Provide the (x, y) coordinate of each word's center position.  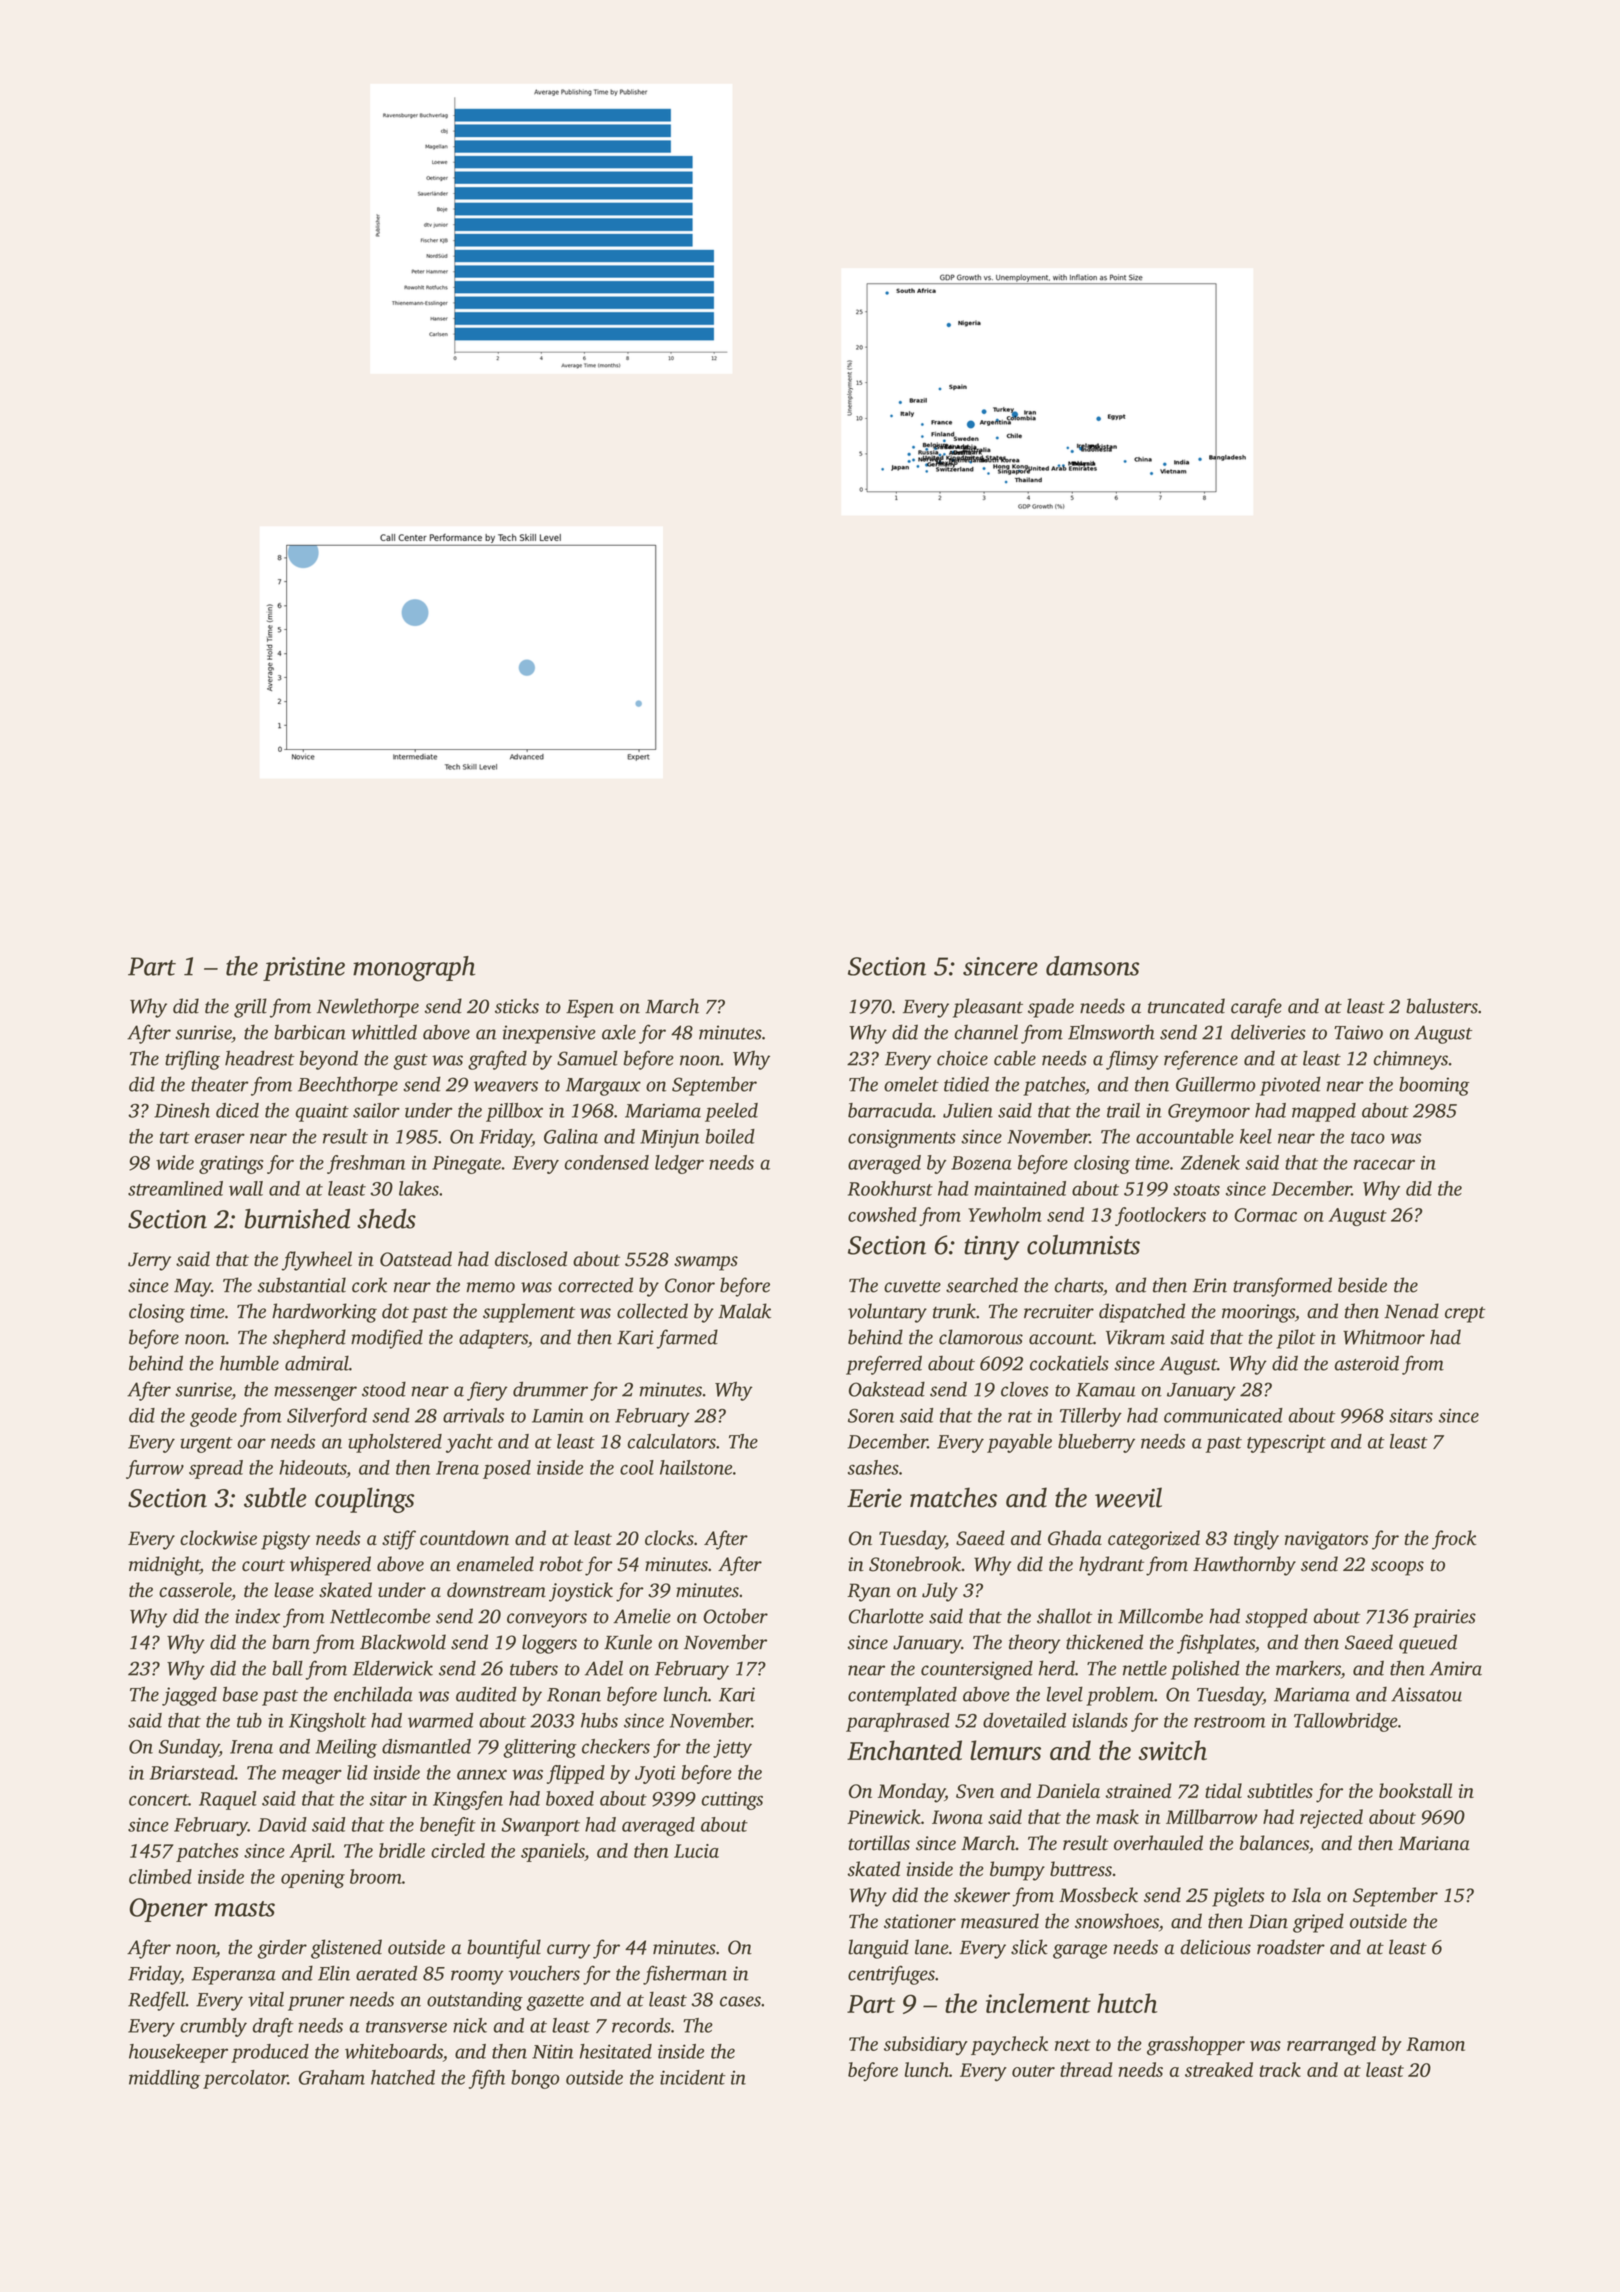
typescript (1286, 1443)
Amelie (642, 1616)
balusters (1442, 1006)
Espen (590, 1009)
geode (213, 1417)
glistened (346, 1949)
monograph (414, 969)
